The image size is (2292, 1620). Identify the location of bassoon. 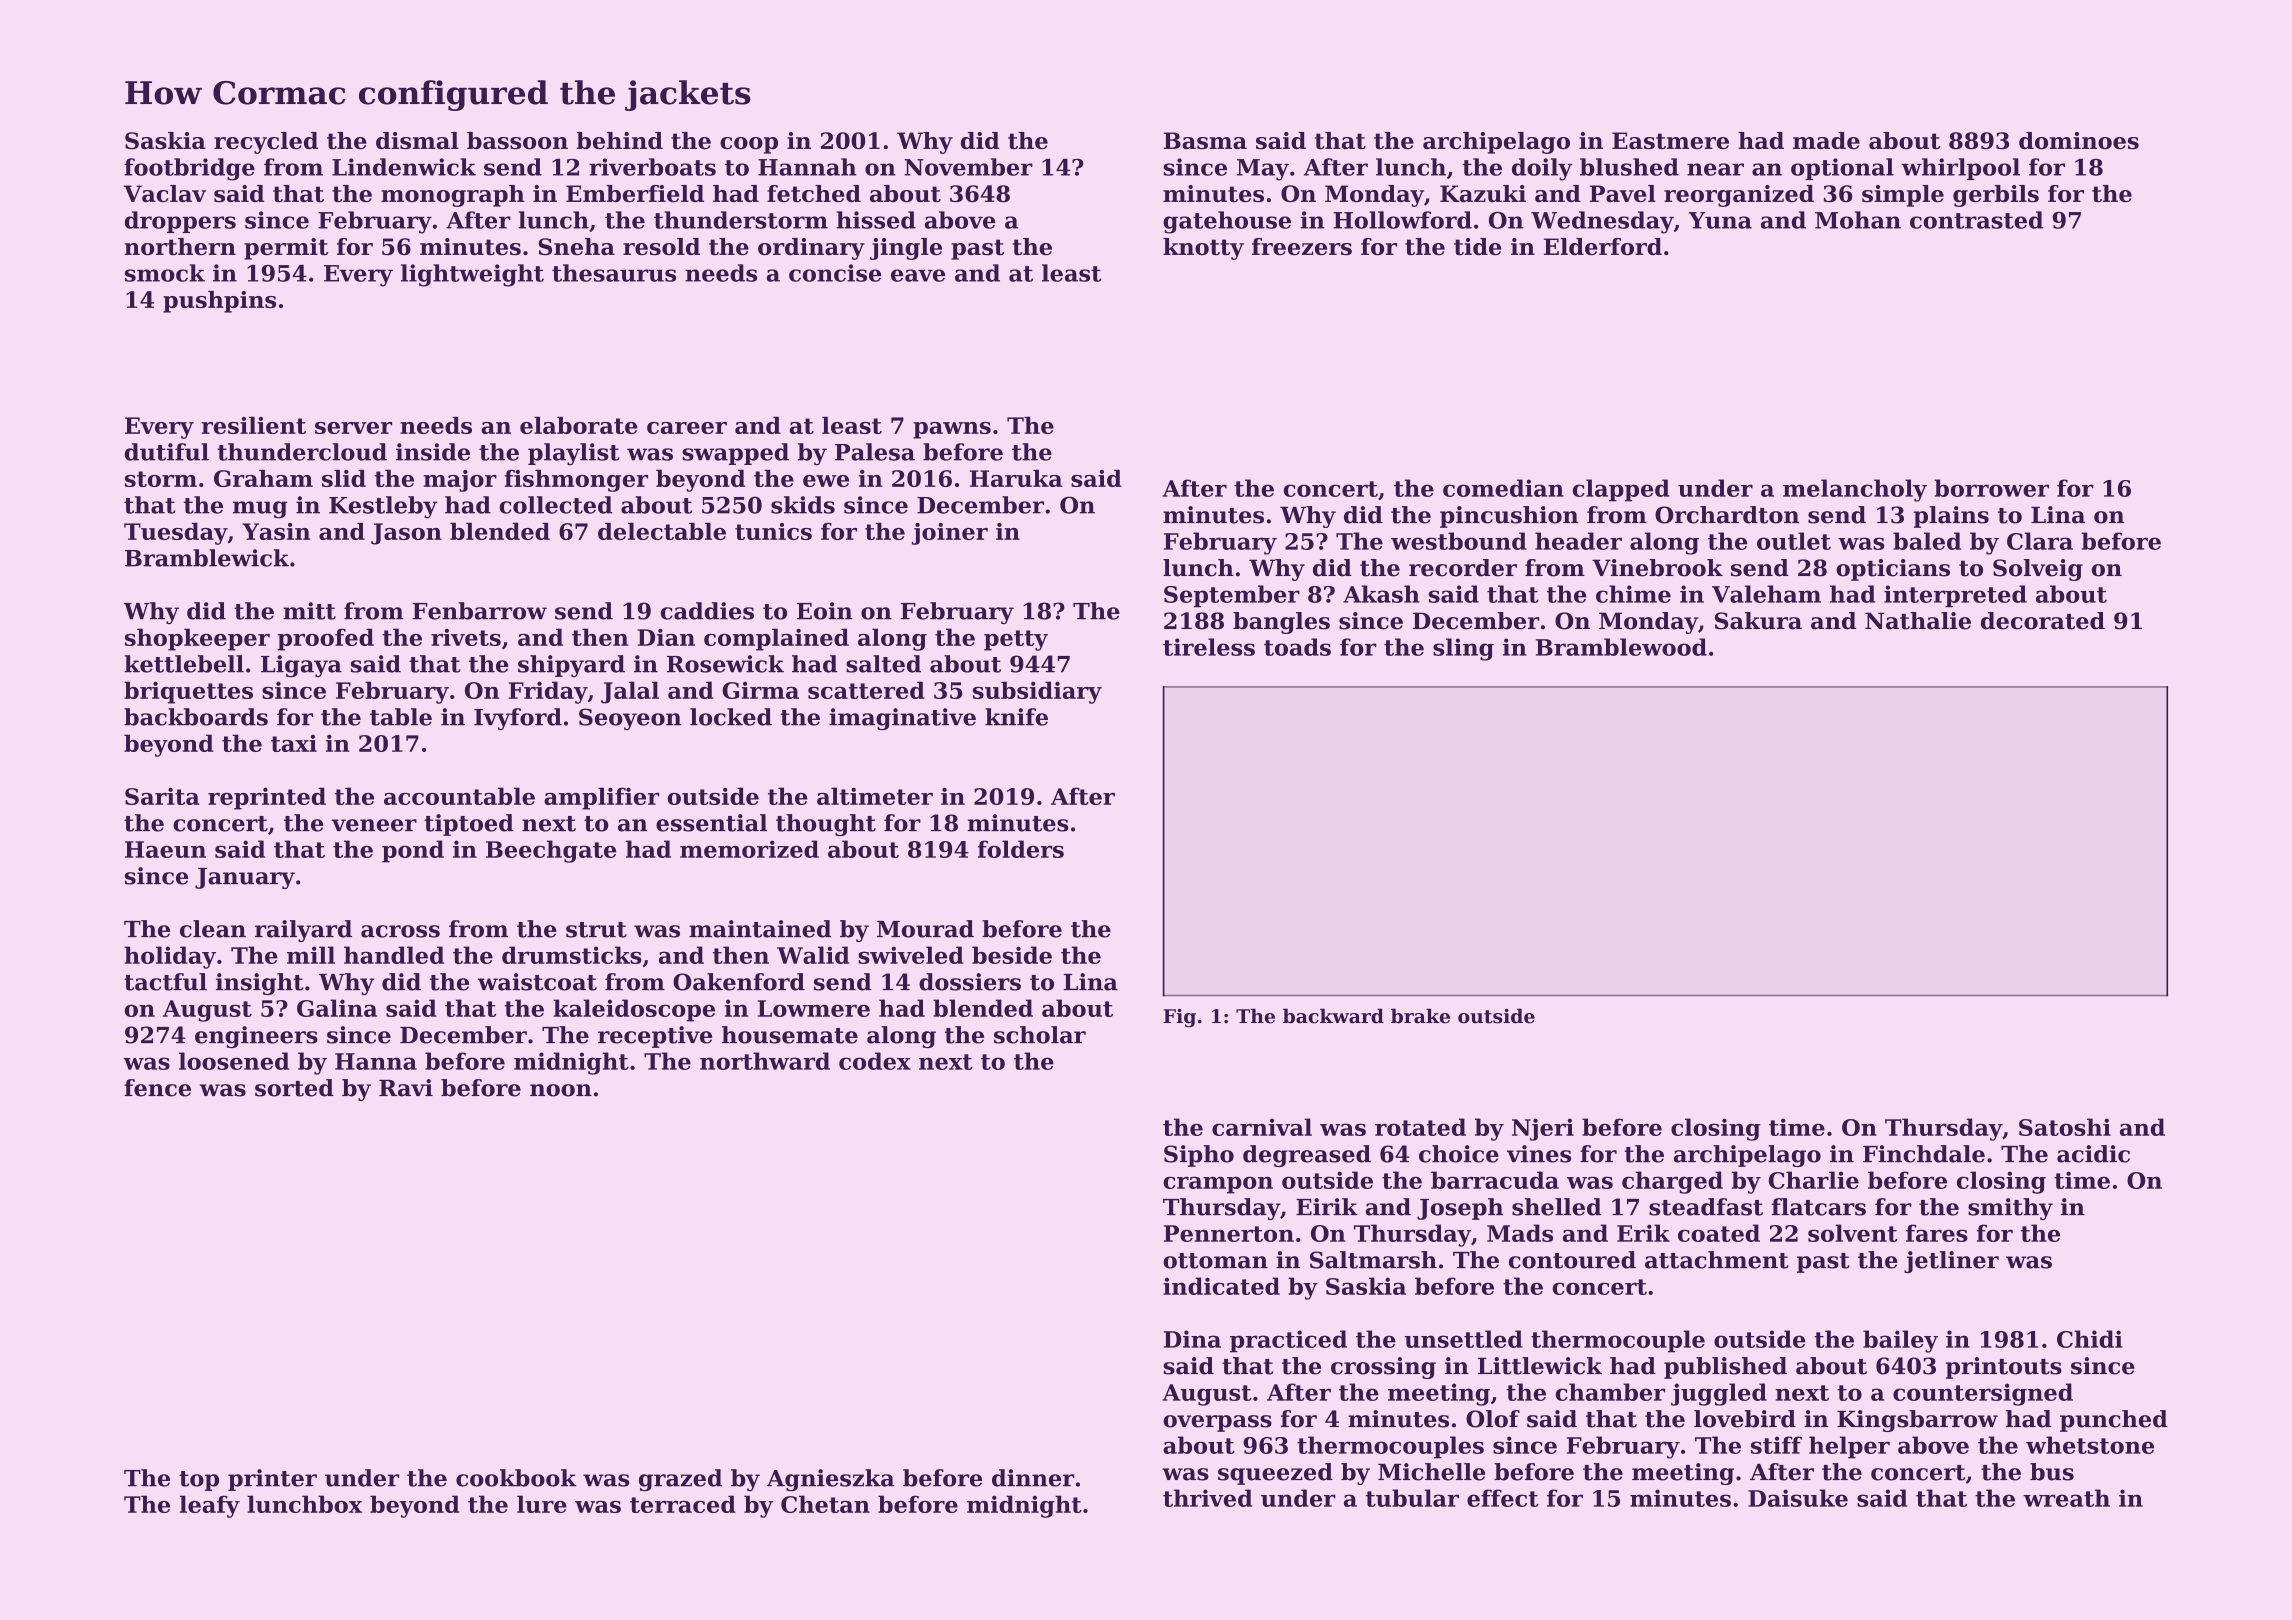
(517, 140).
